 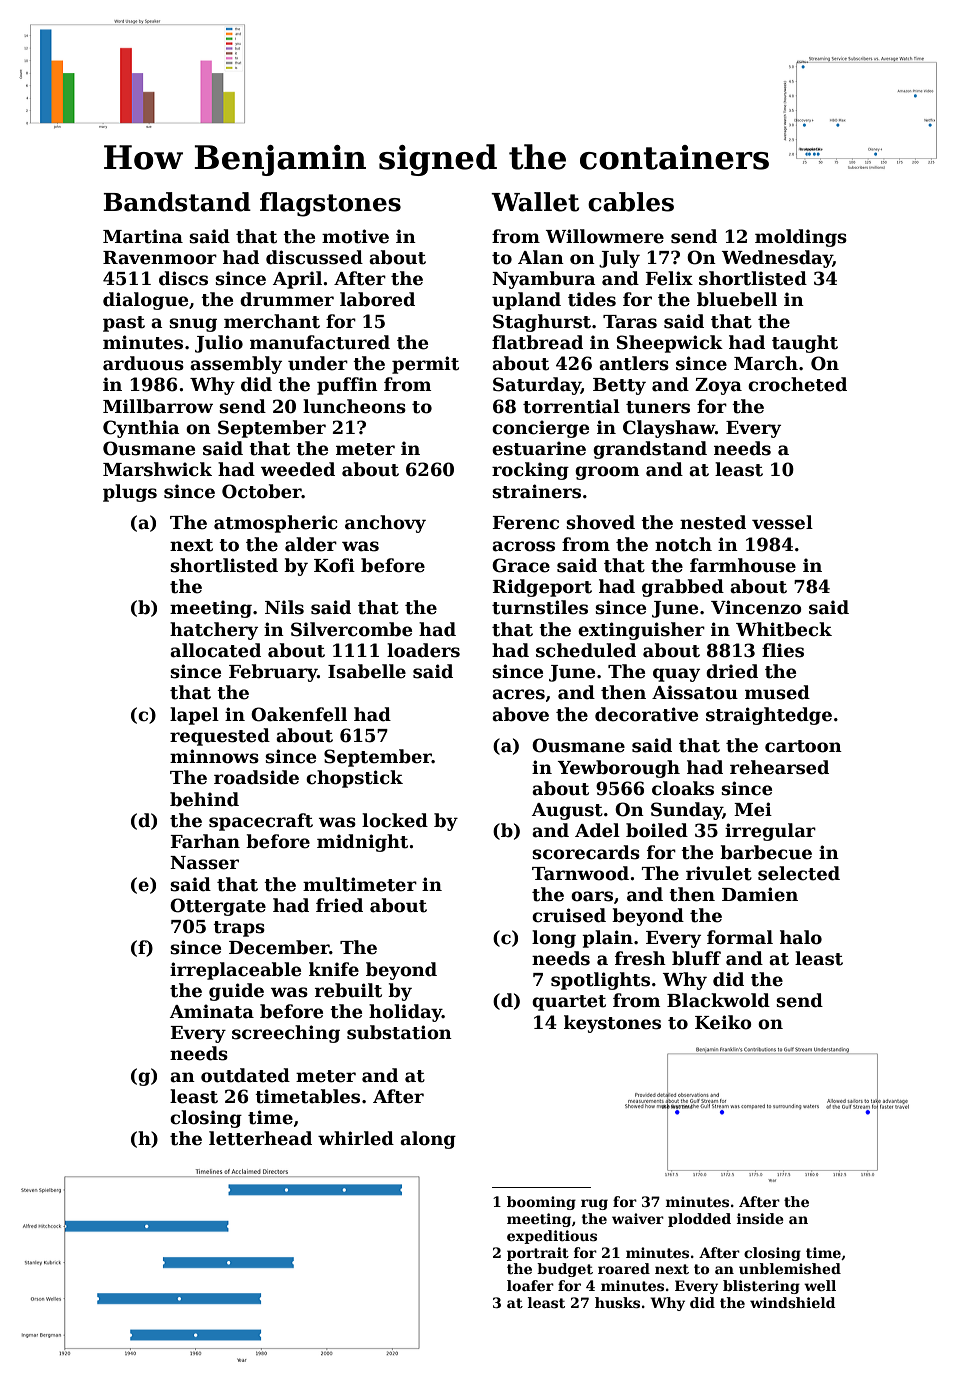 I want to click on windshield, so click(x=793, y=1302).
